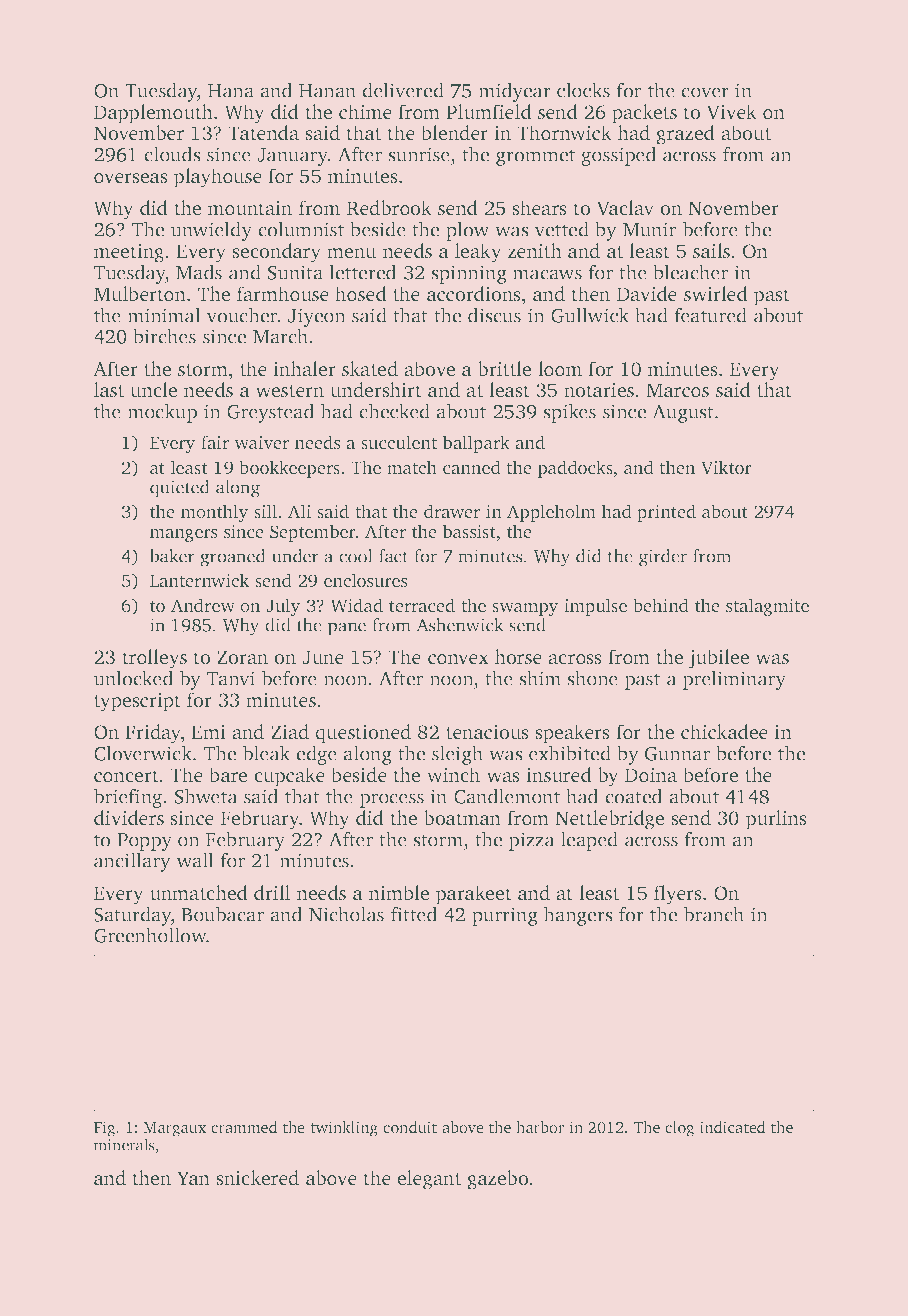 The width and height of the screenshot is (908, 1316). What do you see at coordinates (469, 274) in the screenshot?
I see `spinning` at bounding box center [469, 274].
